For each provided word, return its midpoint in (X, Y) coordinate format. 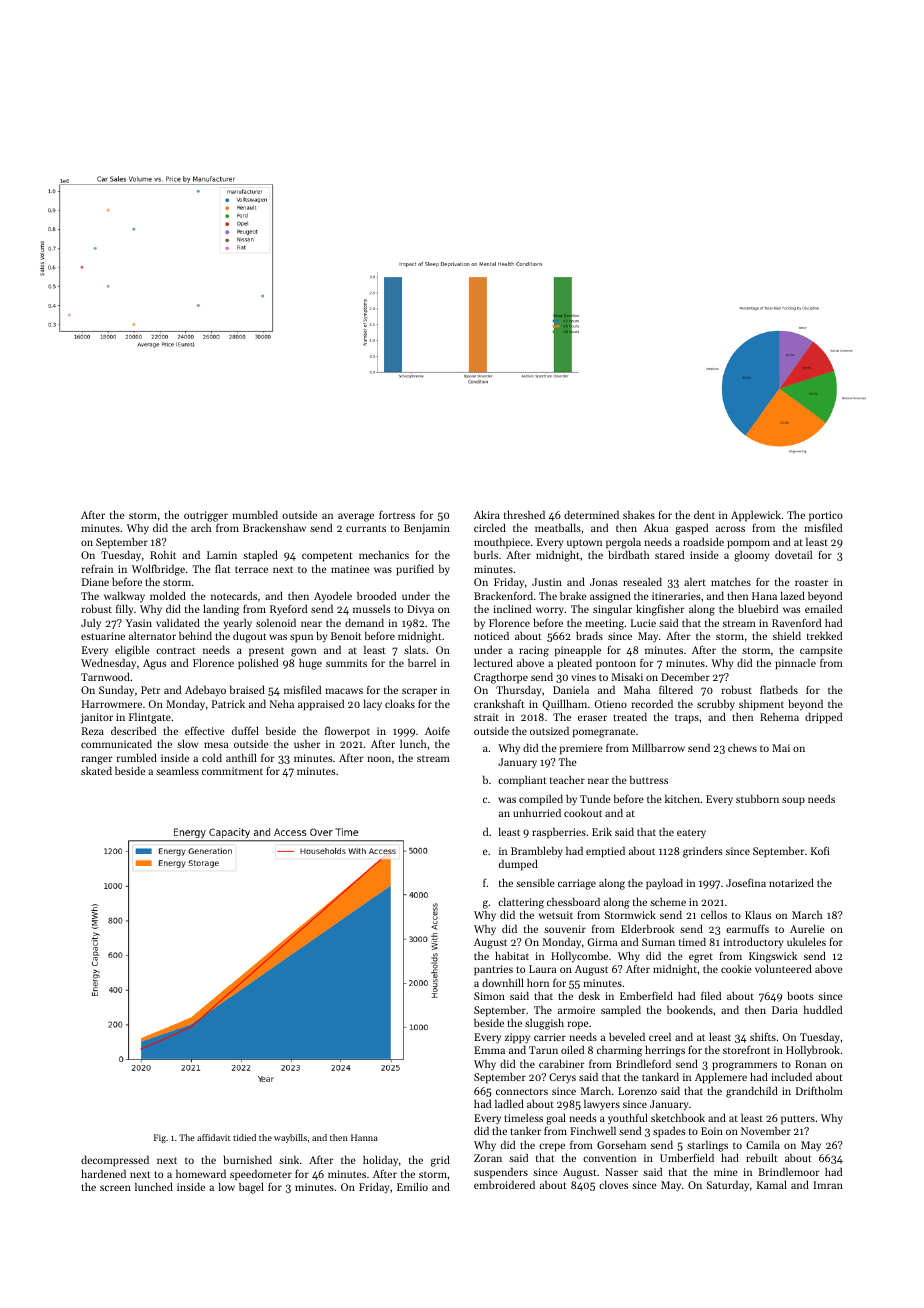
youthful (628, 1118)
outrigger (206, 516)
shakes (639, 514)
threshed (524, 514)
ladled (509, 1103)
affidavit (213, 1137)
